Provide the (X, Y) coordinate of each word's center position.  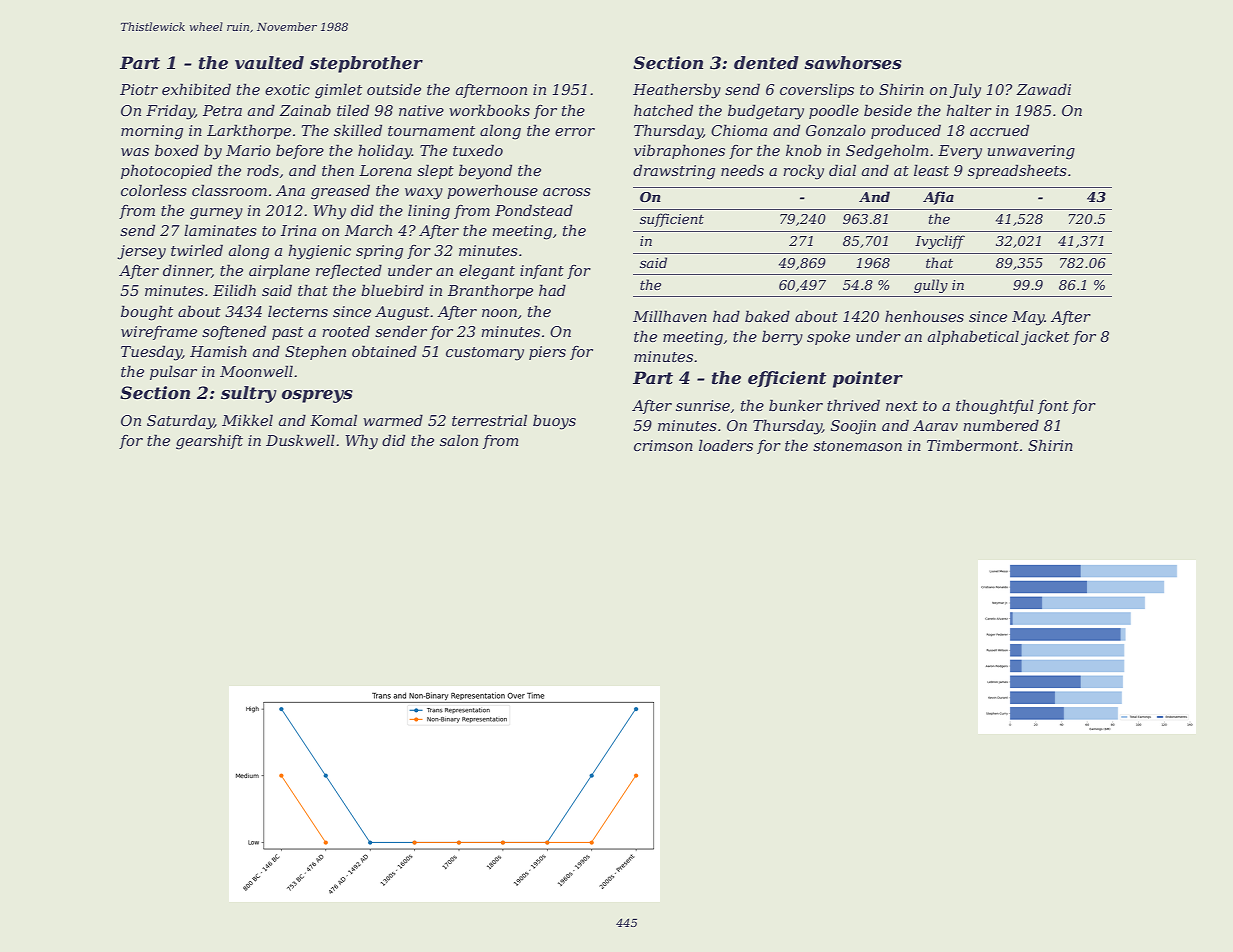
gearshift (209, 442)
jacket (1045, 338)
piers (547, 353)
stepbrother (366, 64)
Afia (938, 198)
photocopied (166, 171)
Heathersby (677, 91)
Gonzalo (836, 130)
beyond (485, 172)
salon (459, 440)
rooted (346, 331)
